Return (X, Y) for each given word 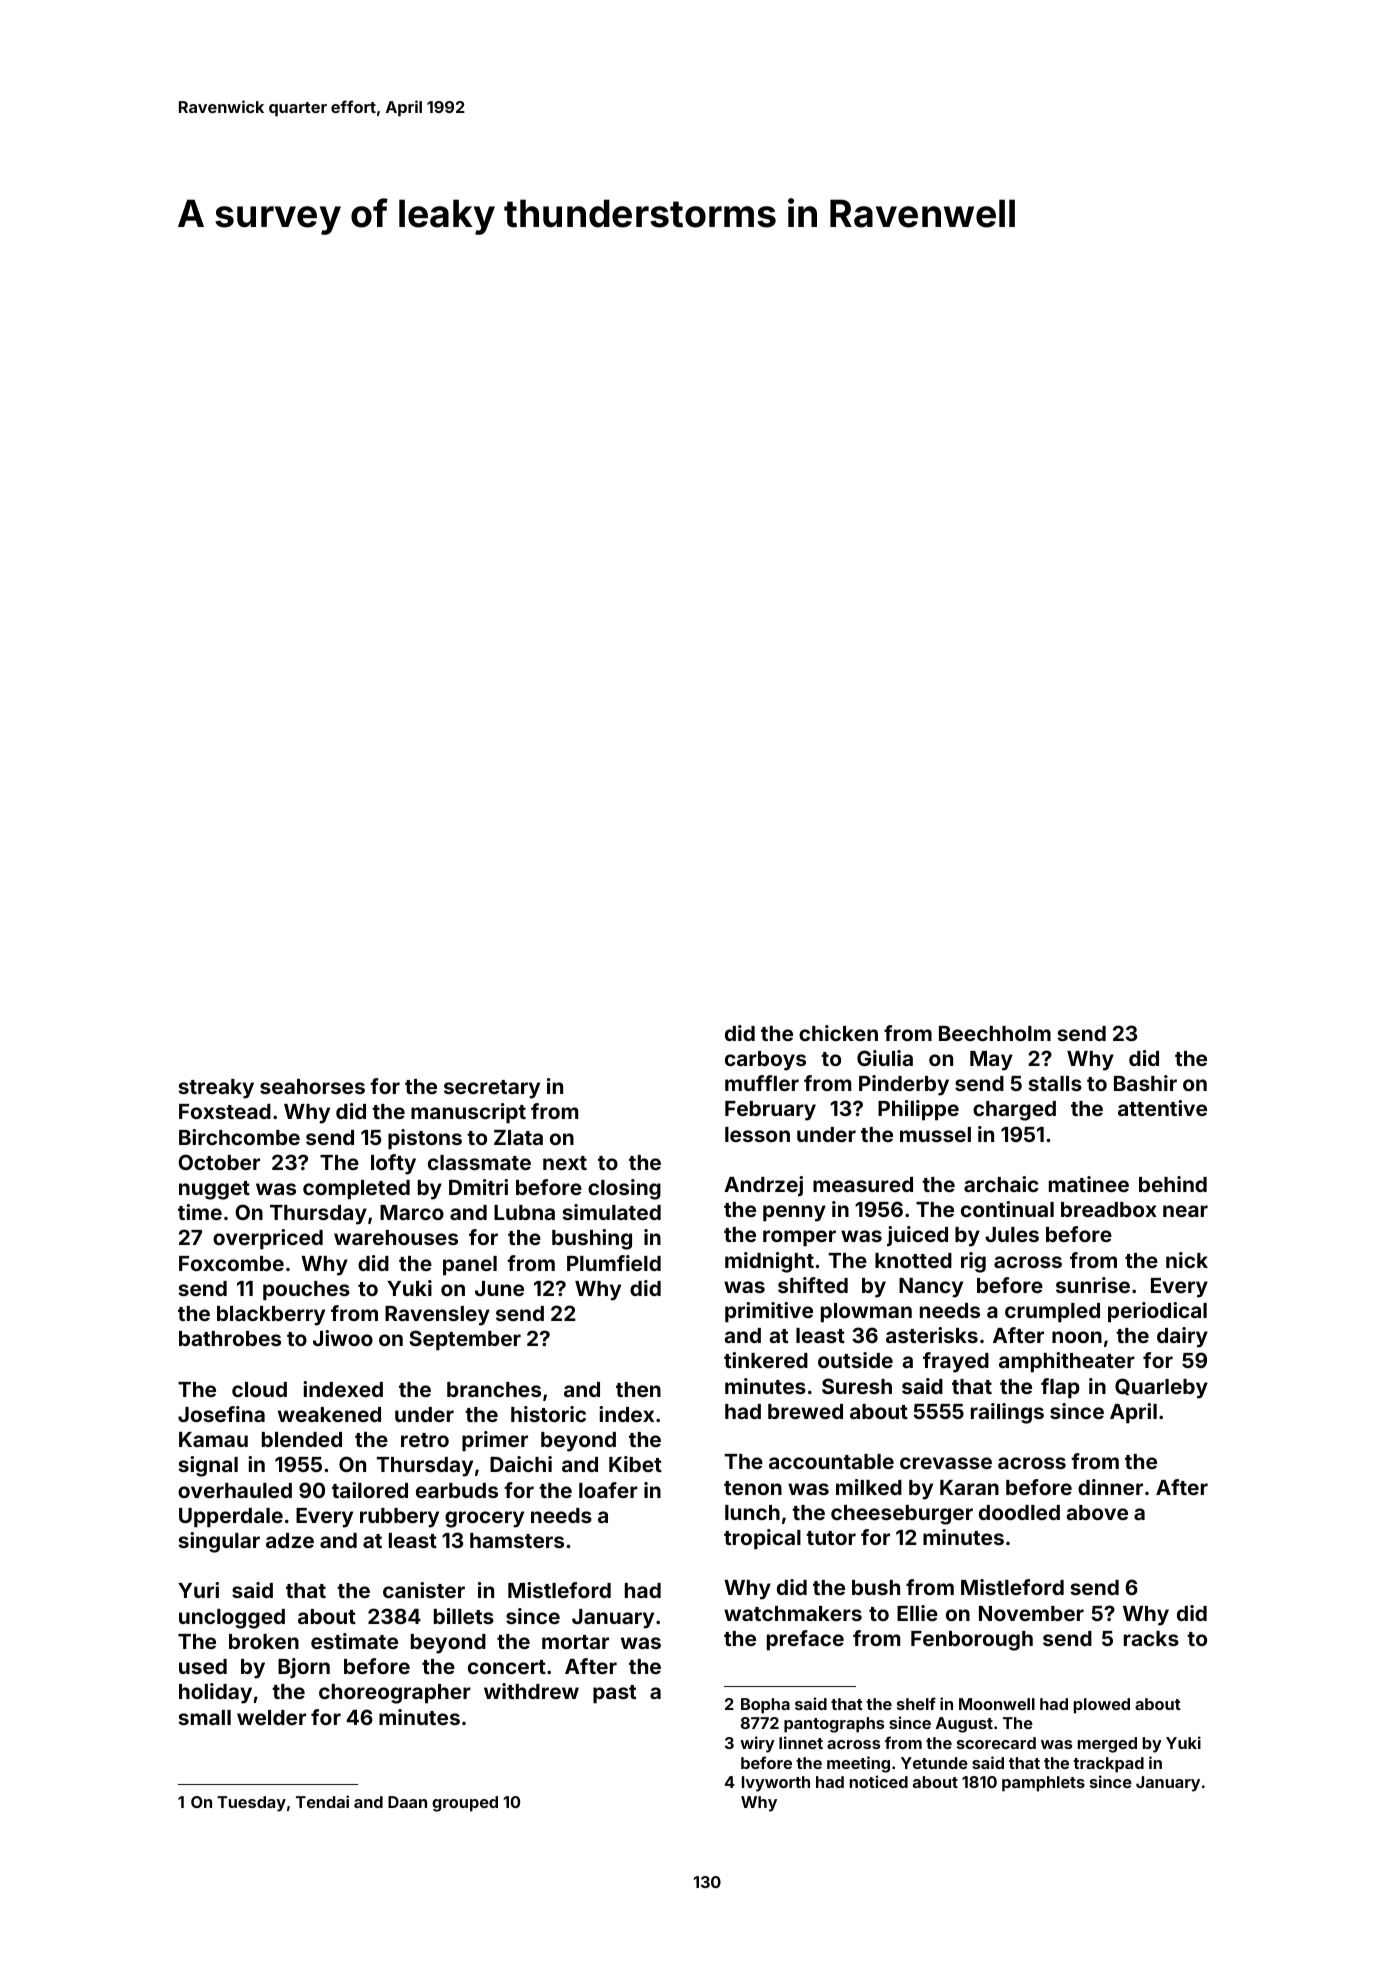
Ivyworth (776, 1784)
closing (624, 1189)
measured (863, 1184)
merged (1107, 1745)
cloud (259, 1389)
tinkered (766, 1360)
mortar (575, 1642)
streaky (216, 1089)
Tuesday (251, 1804)
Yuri (198, 1590)
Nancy (931, 1288)
